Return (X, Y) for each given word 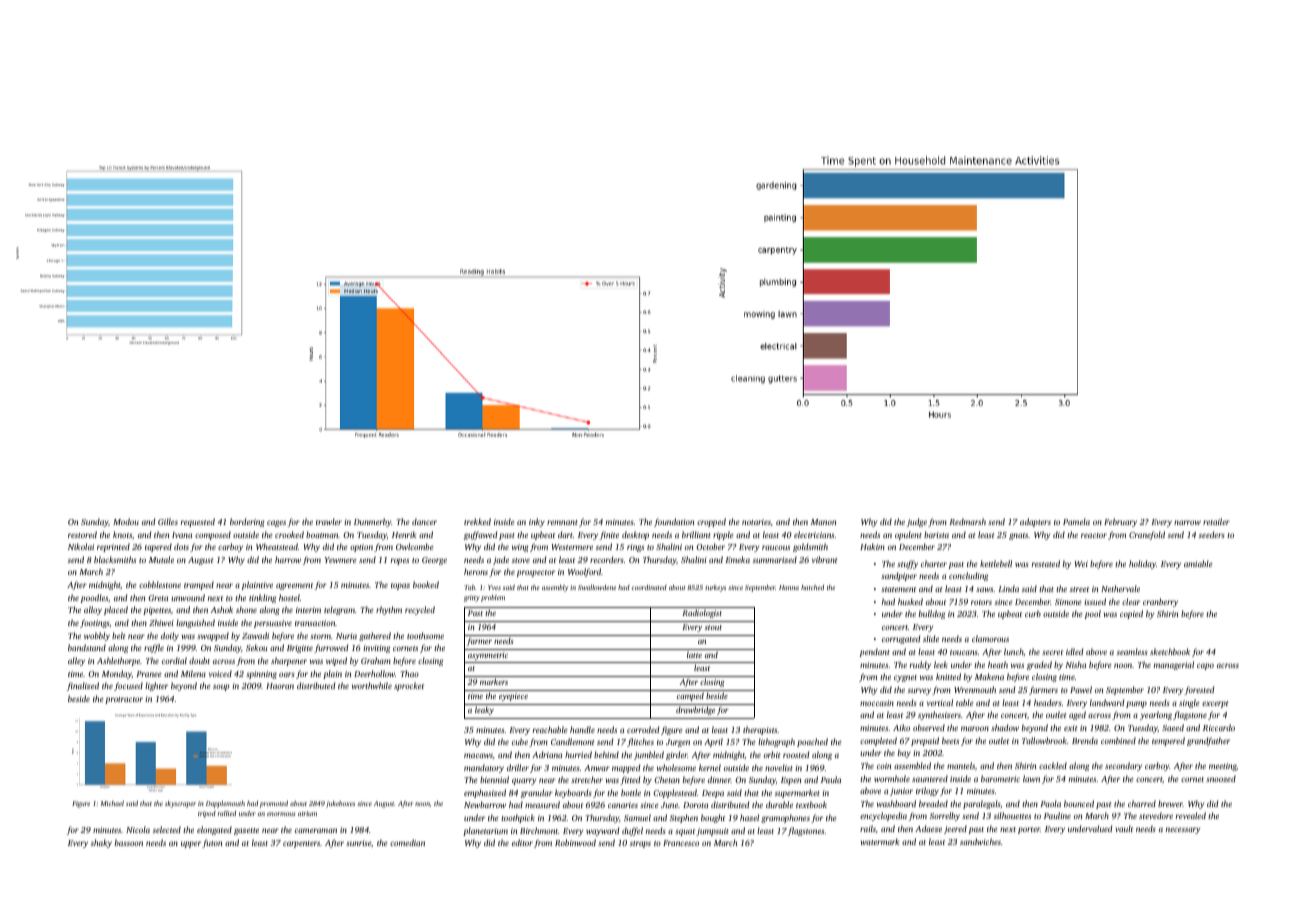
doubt (199, 660)
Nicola (138, 829)
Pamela (1076, 521)
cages (276, 523)
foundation (674, 522)
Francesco (681, 843)
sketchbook (1170, 651)
